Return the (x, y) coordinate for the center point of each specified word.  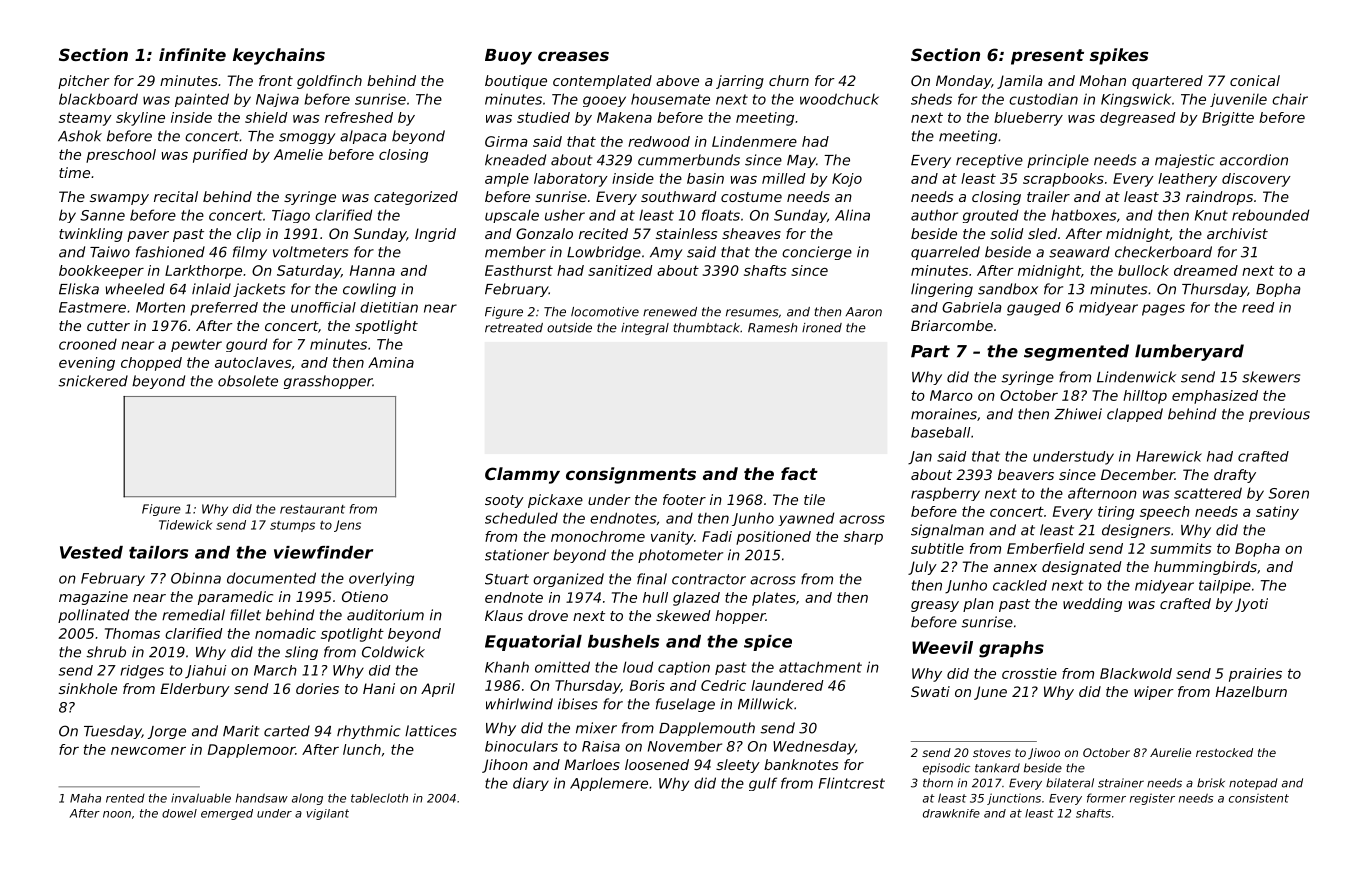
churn (789, 80)
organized (568, 580)
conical (1255, 80)
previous (1279, 415)
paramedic (235, 598)
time (74, 172)
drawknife (951, 813)
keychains (279, 56)
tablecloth (379, 798)
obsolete (248, 381)
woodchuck (839, 99)
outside (569, 328)
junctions (1014, 799)
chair (1290, 99)
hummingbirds (1205, 568)
